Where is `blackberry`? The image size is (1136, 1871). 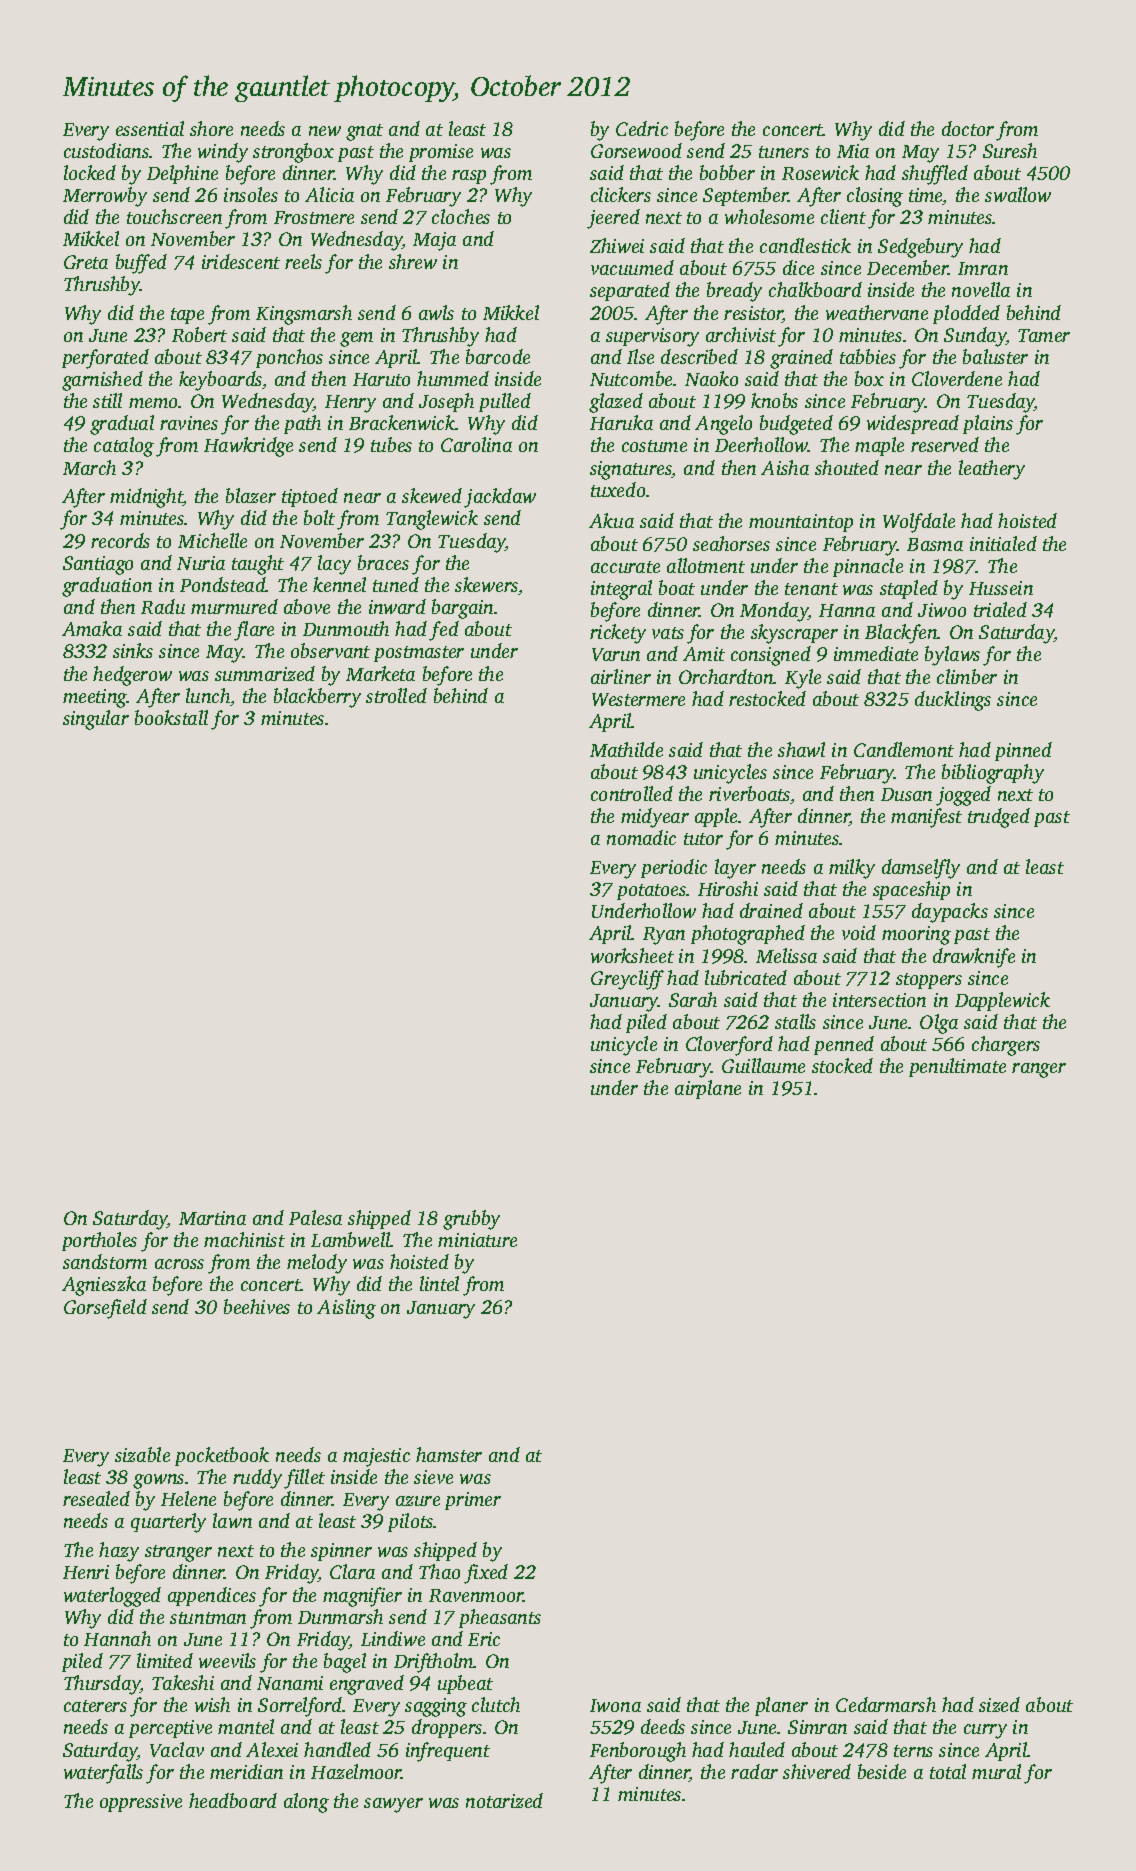
blackberry is located at coordinates (317, 698).
